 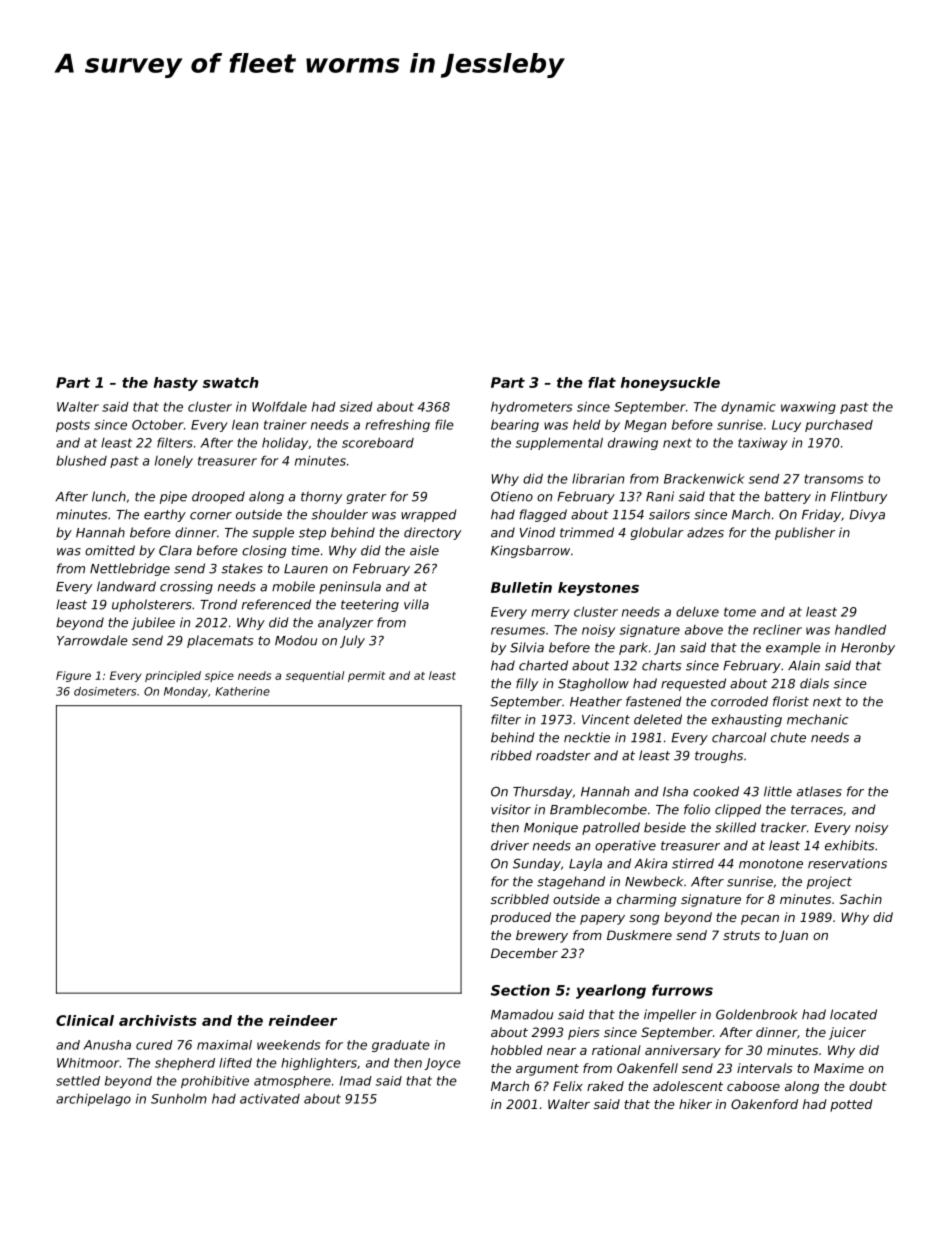 What do you see at coordinates (605, 1086) in the image?
I see `raked` at bounding box center [605, 1086].
